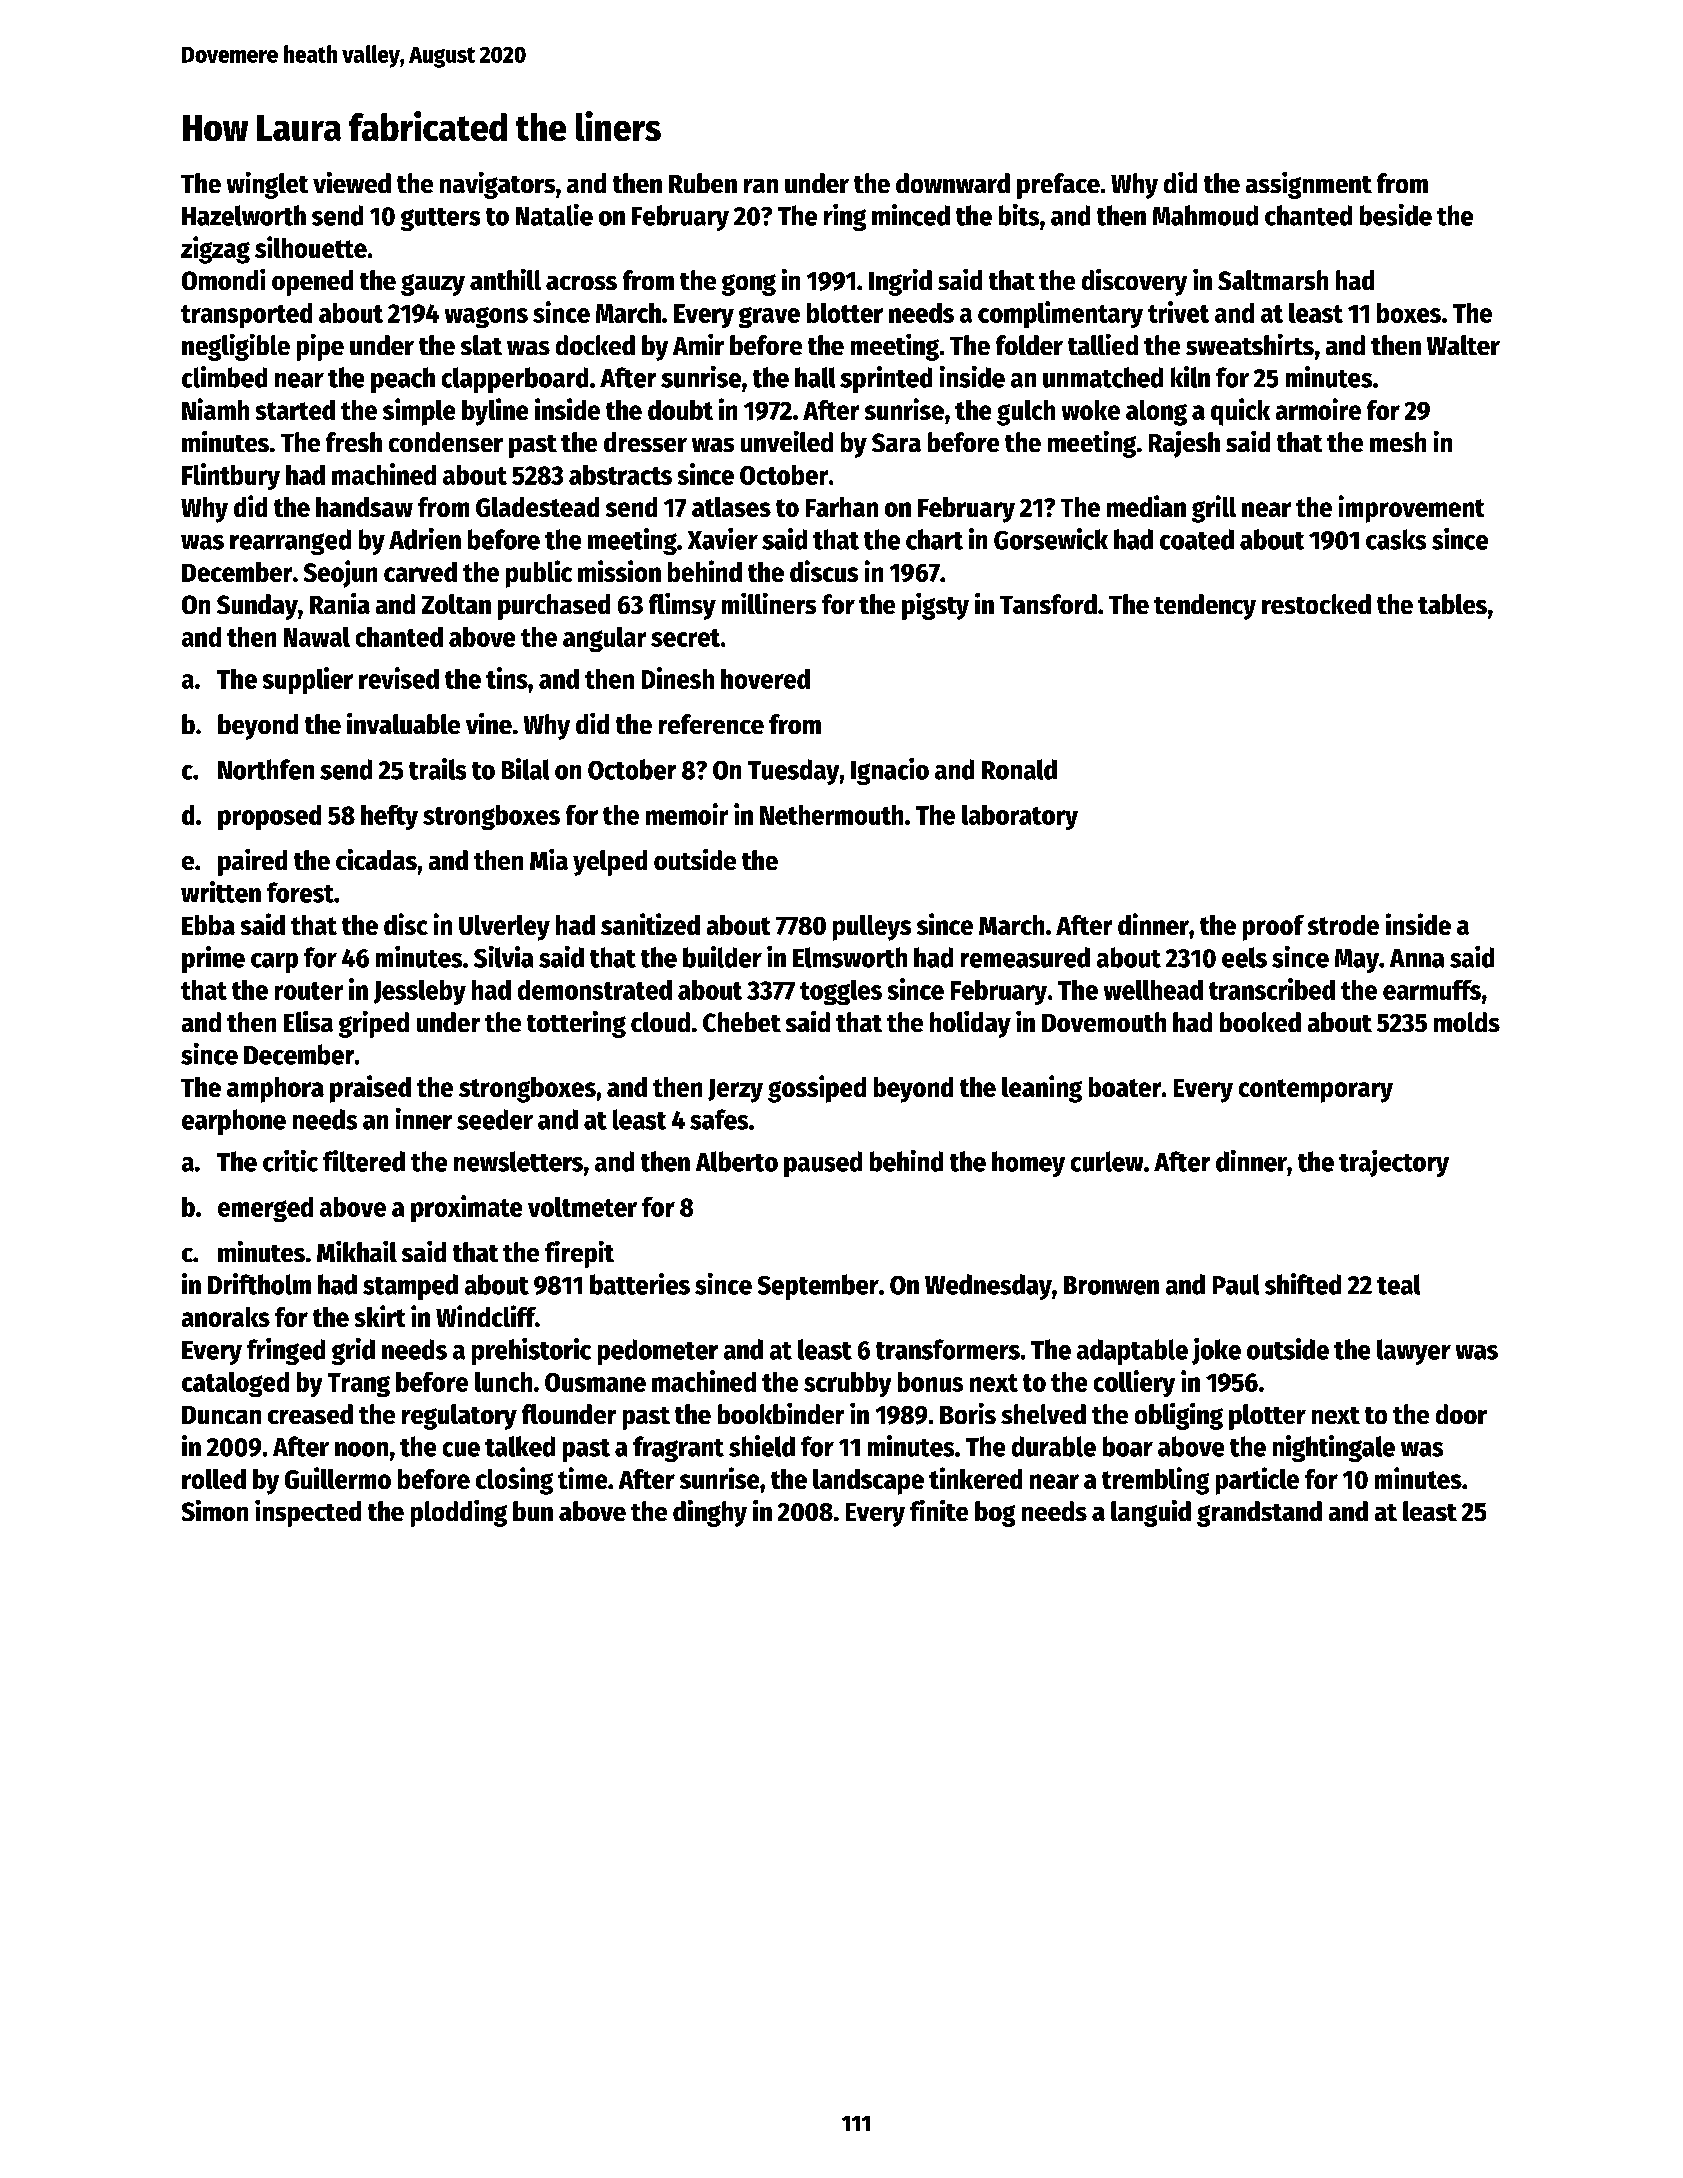  I want to click on shifted, so click(1303, 1284).
